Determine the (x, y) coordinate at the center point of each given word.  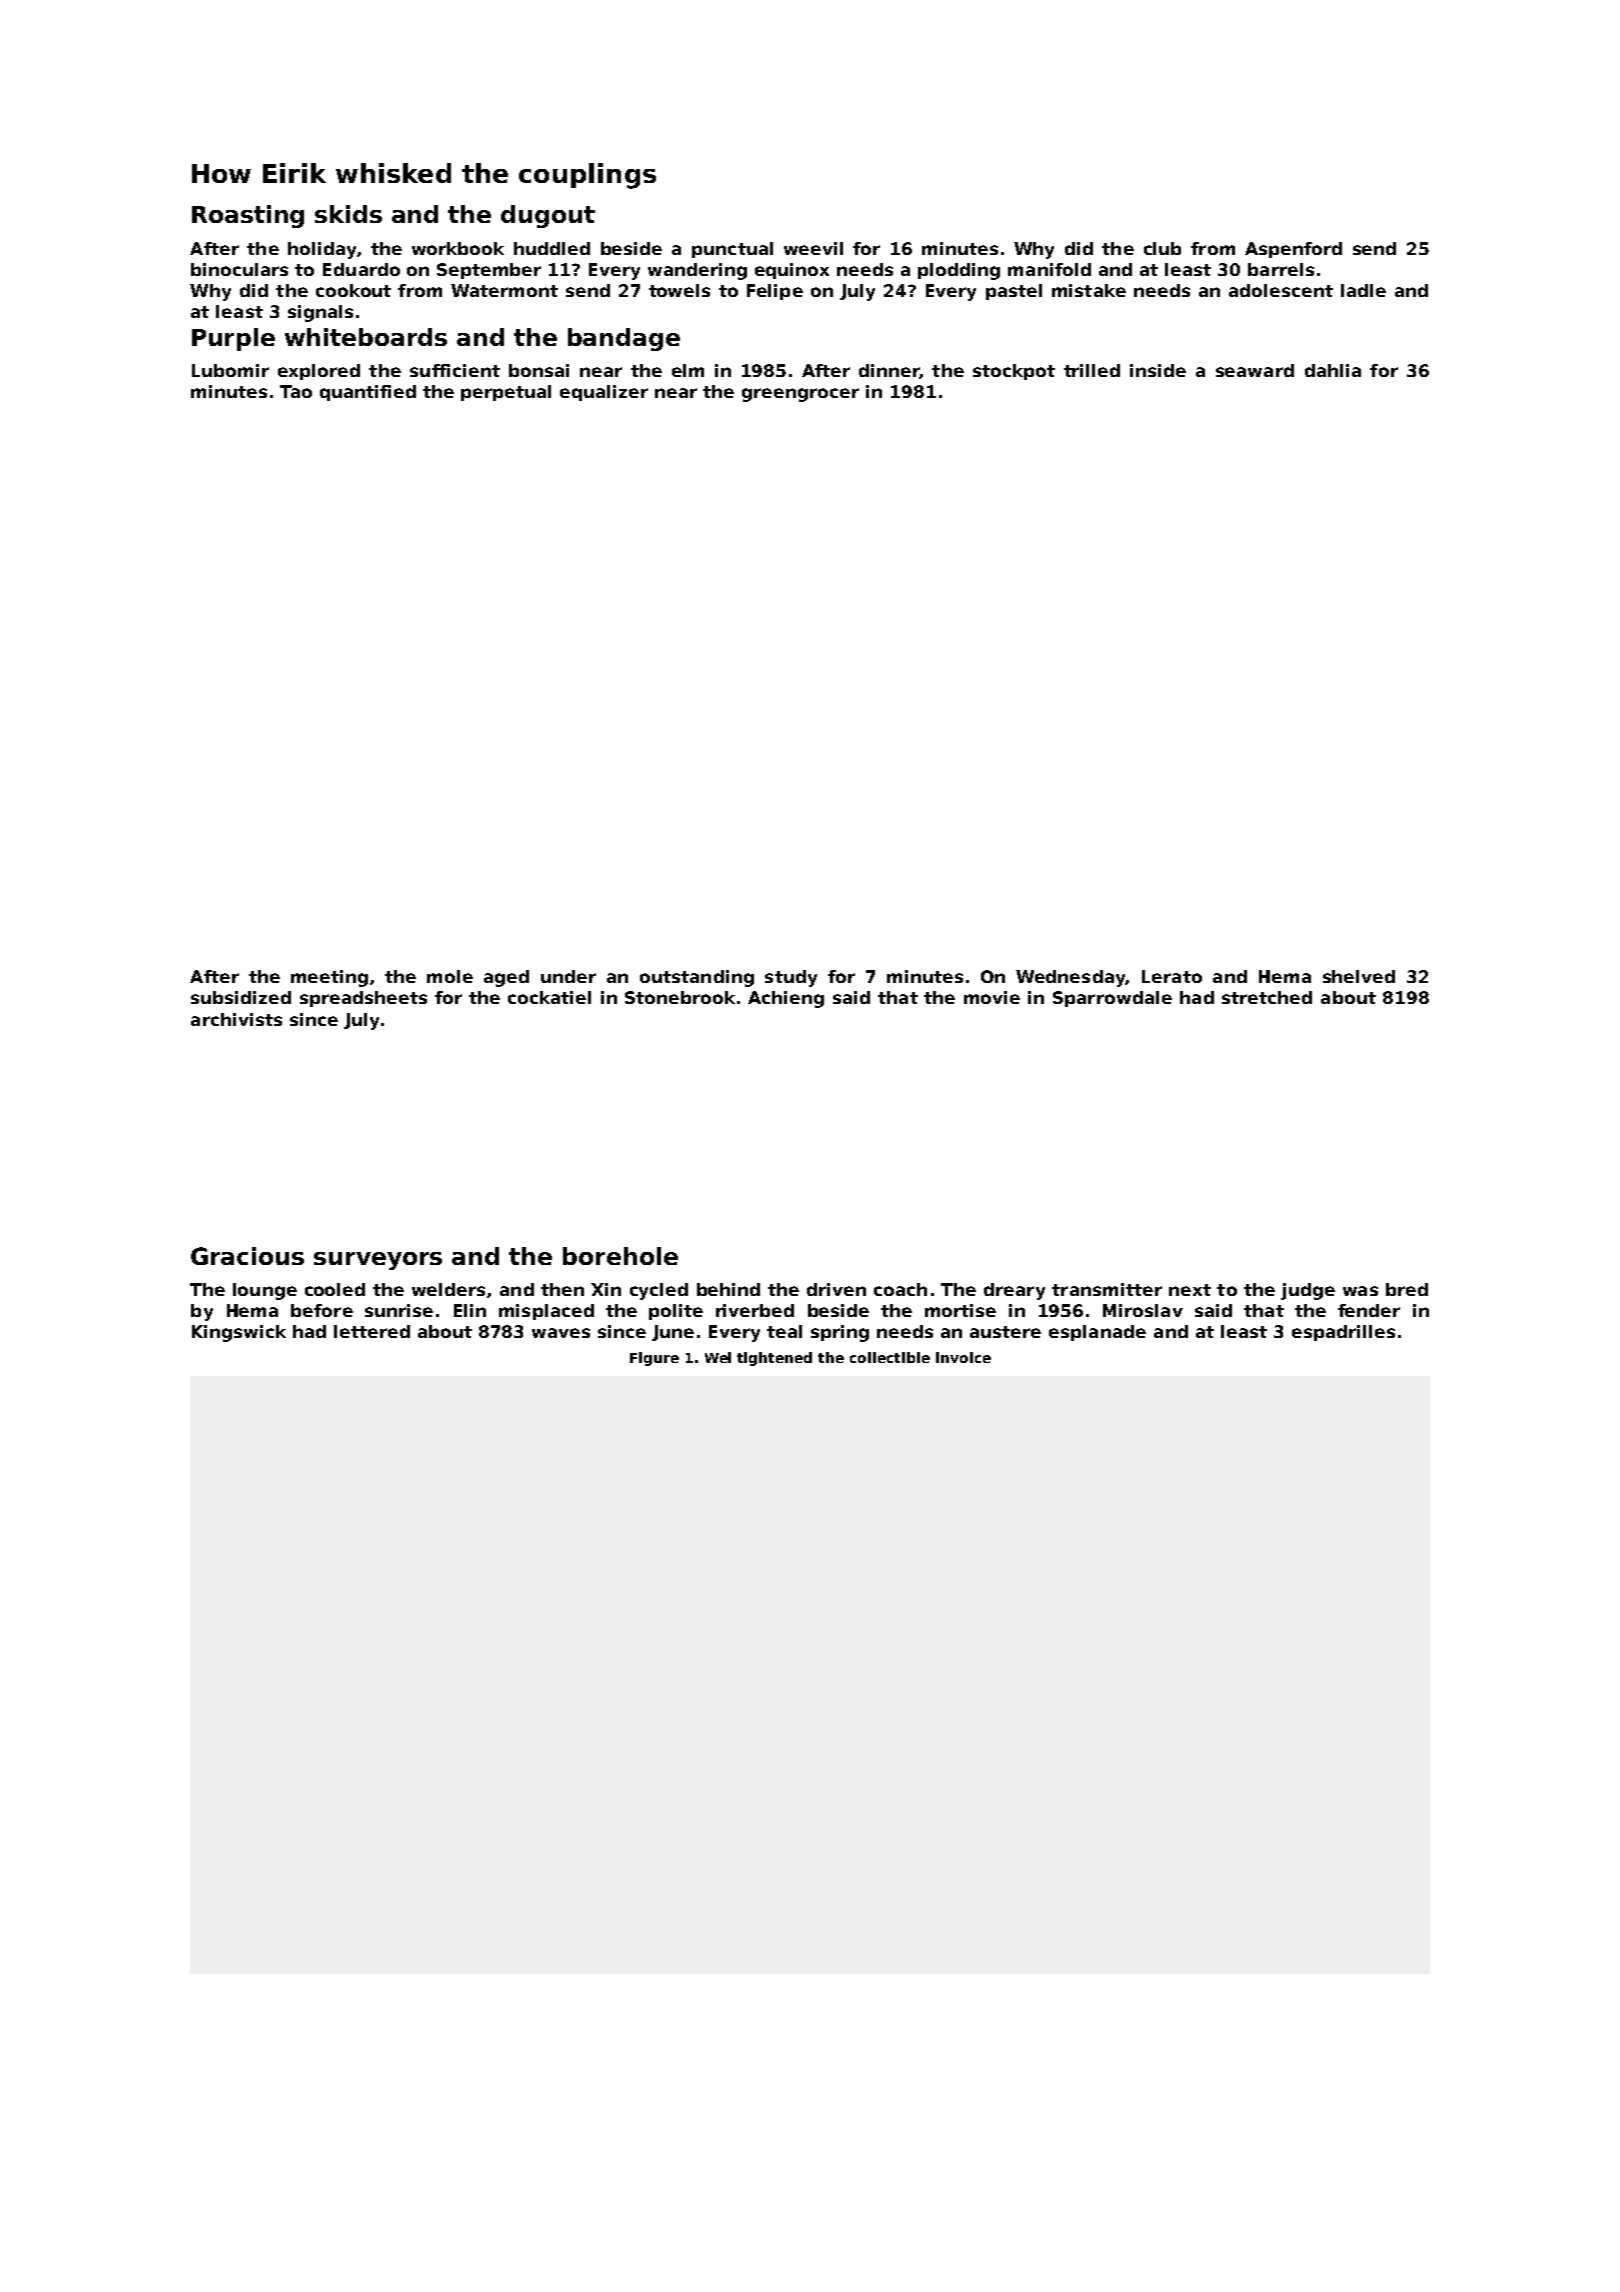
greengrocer (800, 395)
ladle (1363, 290)
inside (1158, 370)
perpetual (506, 393)
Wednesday (1070, 978)
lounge (265, 1291)
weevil (813, 248)
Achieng (786, 999)
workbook (458, 248)
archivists (236, 1019)
